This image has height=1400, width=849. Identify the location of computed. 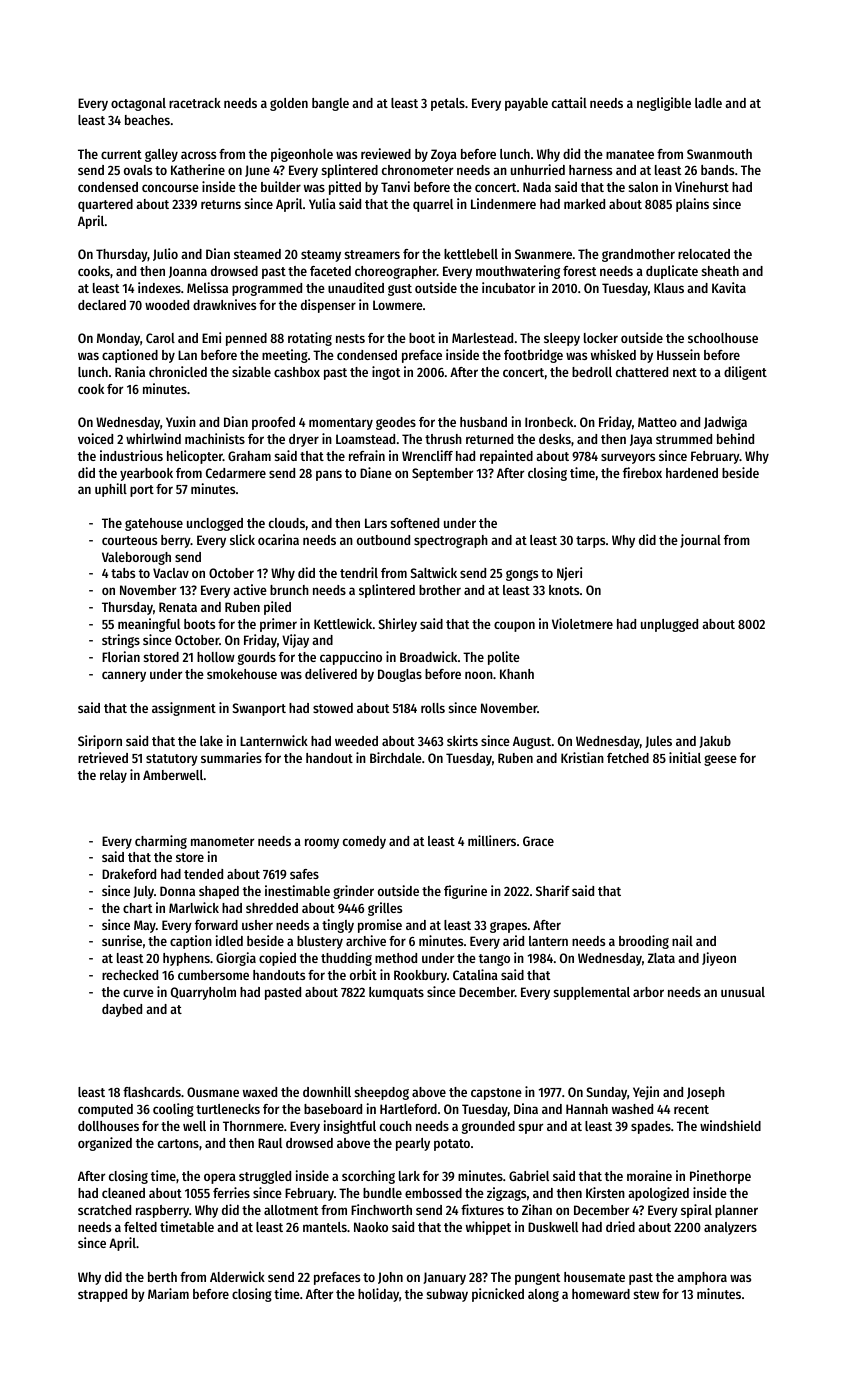
(105, 1110).
